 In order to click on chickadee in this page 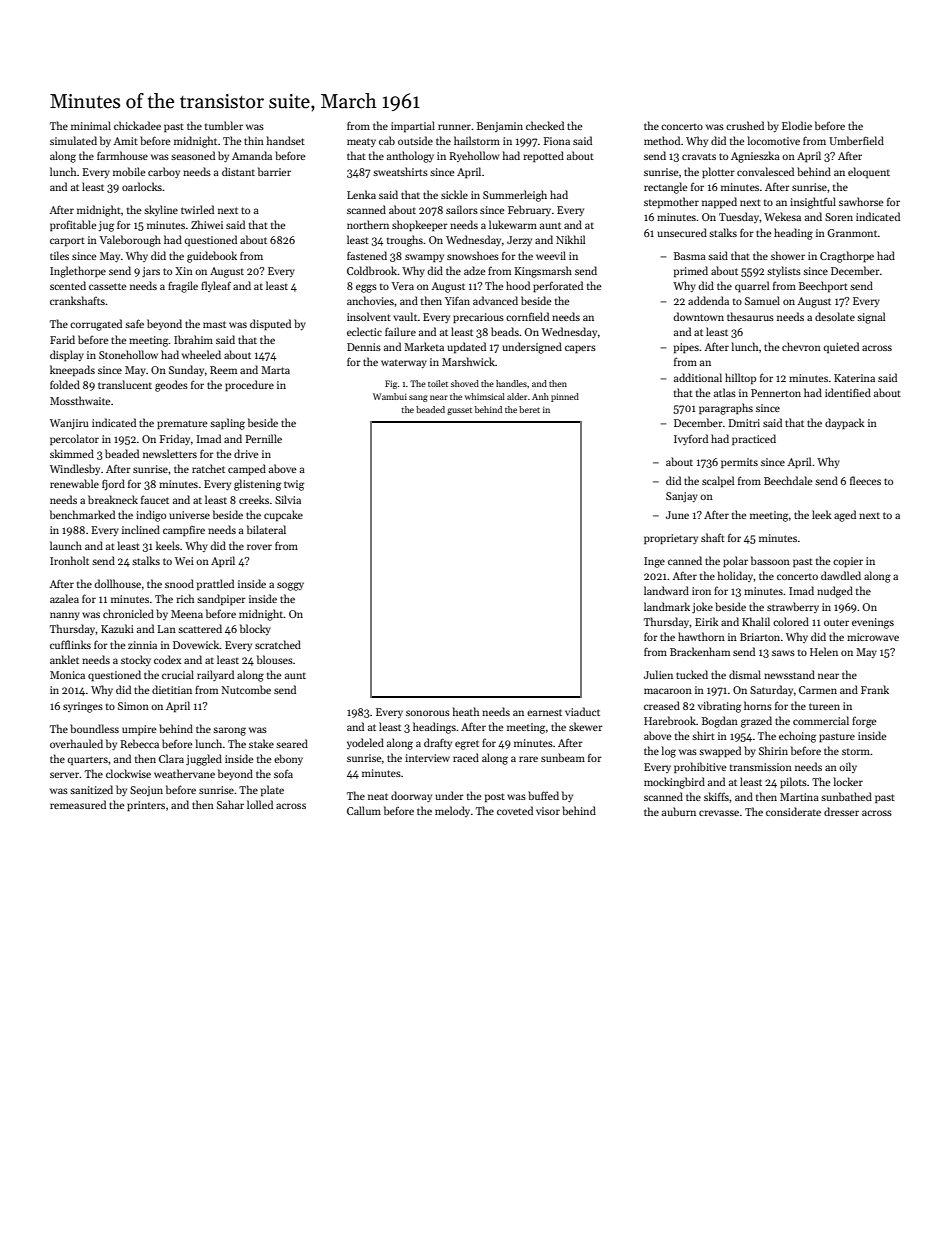, I will do `click(137, 125)`.
